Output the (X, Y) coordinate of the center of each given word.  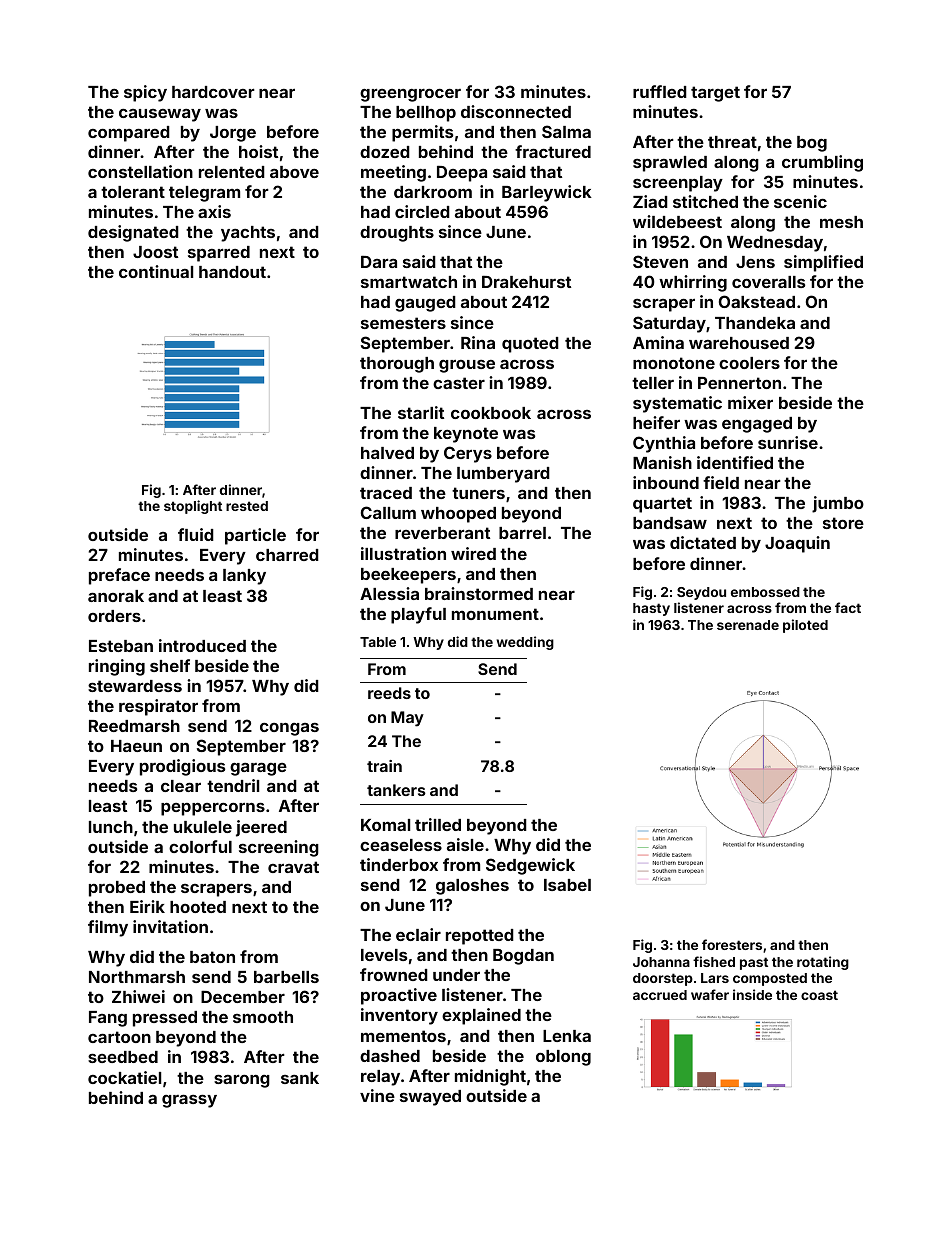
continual (156, 271)
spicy (145, 93)
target (715, 94)
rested (247, 506)
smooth (263, 1017)
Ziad (650, 201)
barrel (522, 533)
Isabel (567, 885)
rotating (823, 963)
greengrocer (410, 95)
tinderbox (399, 864)
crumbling (822, 163)
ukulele (203, 827)
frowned (394, 974)
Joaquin (797, 544)
